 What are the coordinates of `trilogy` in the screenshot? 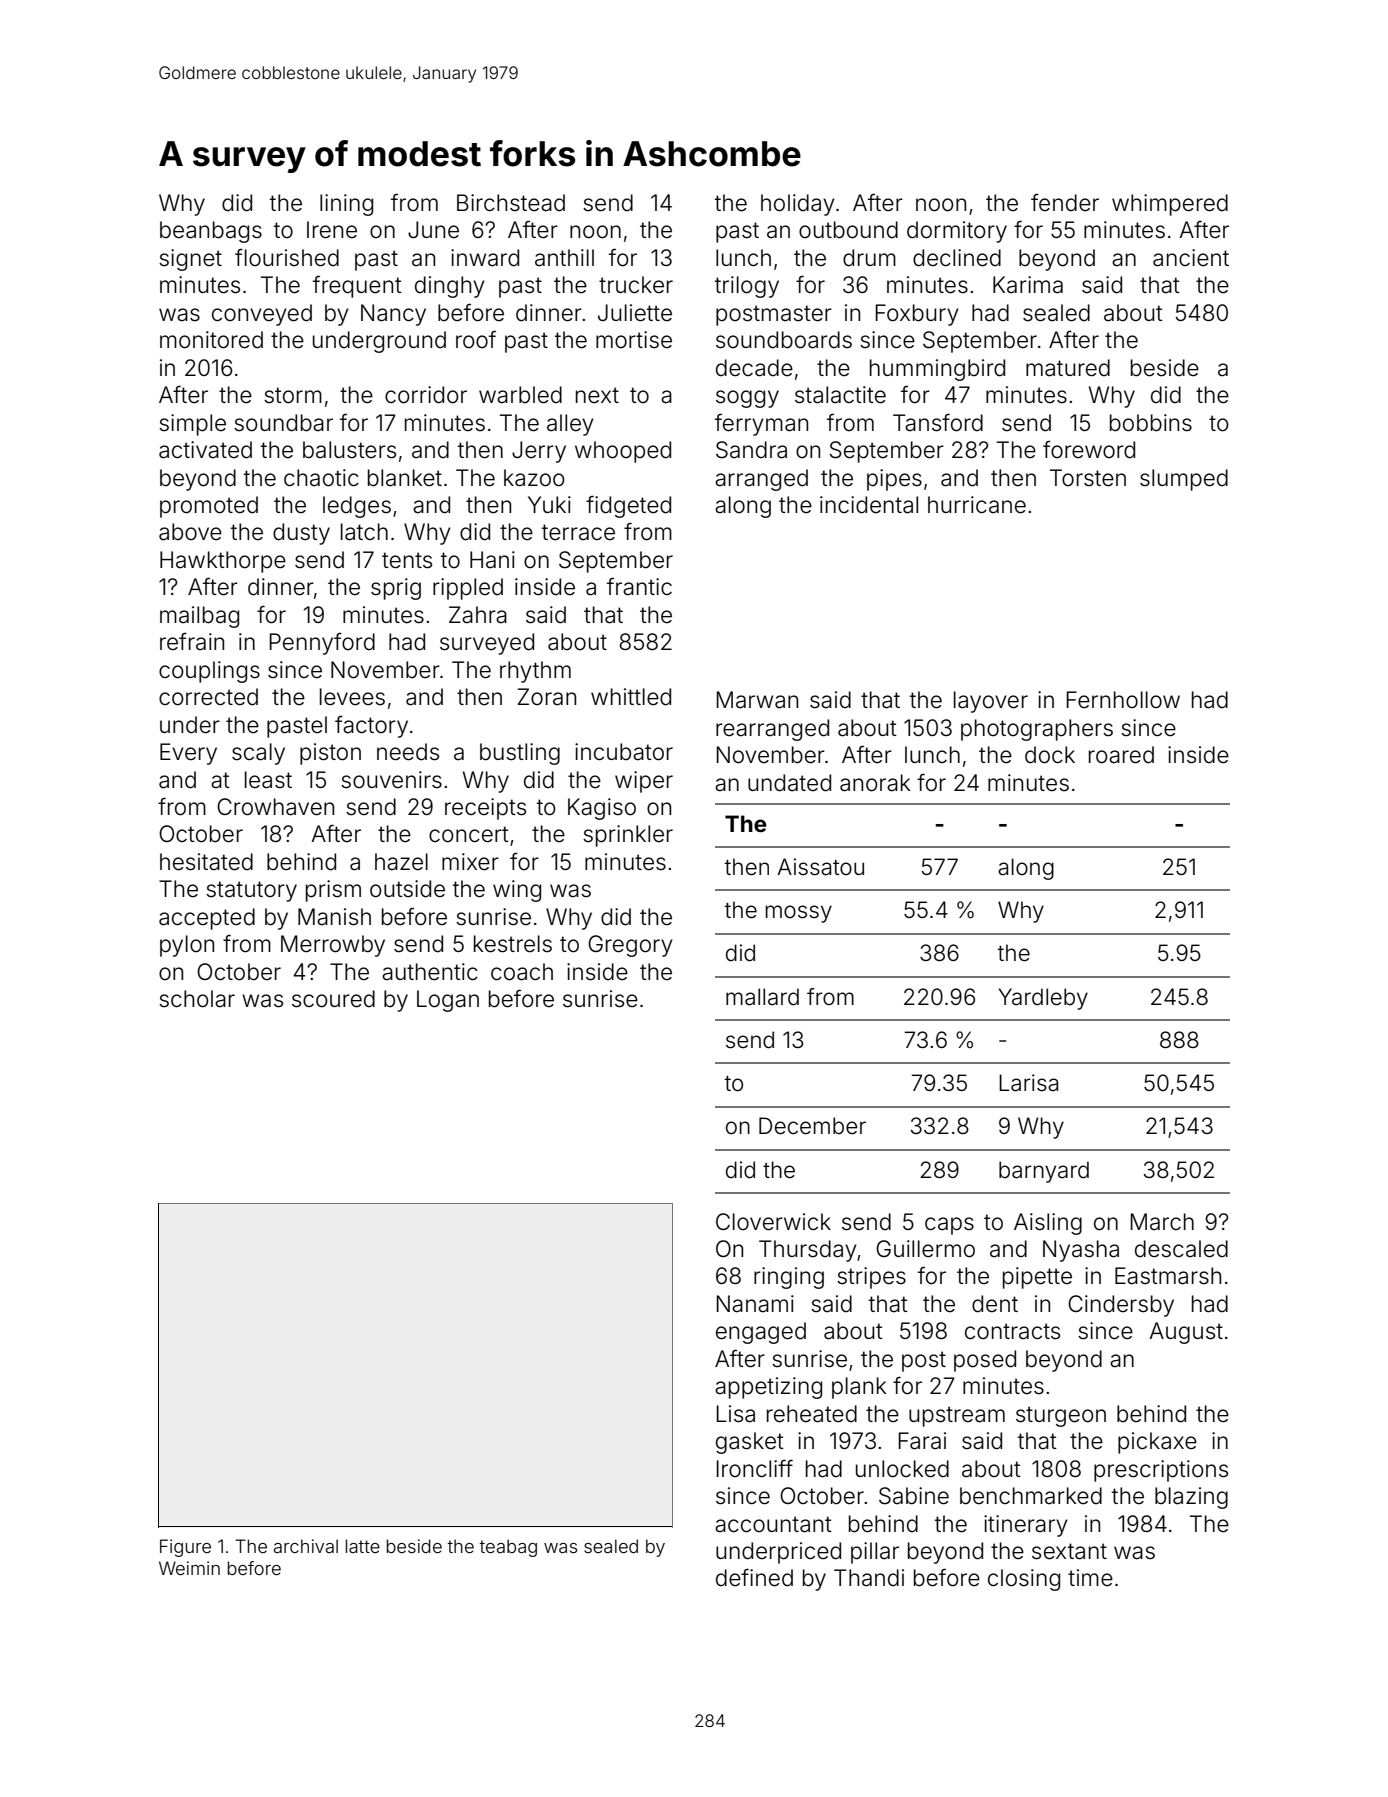 It's located at (747, 287).
